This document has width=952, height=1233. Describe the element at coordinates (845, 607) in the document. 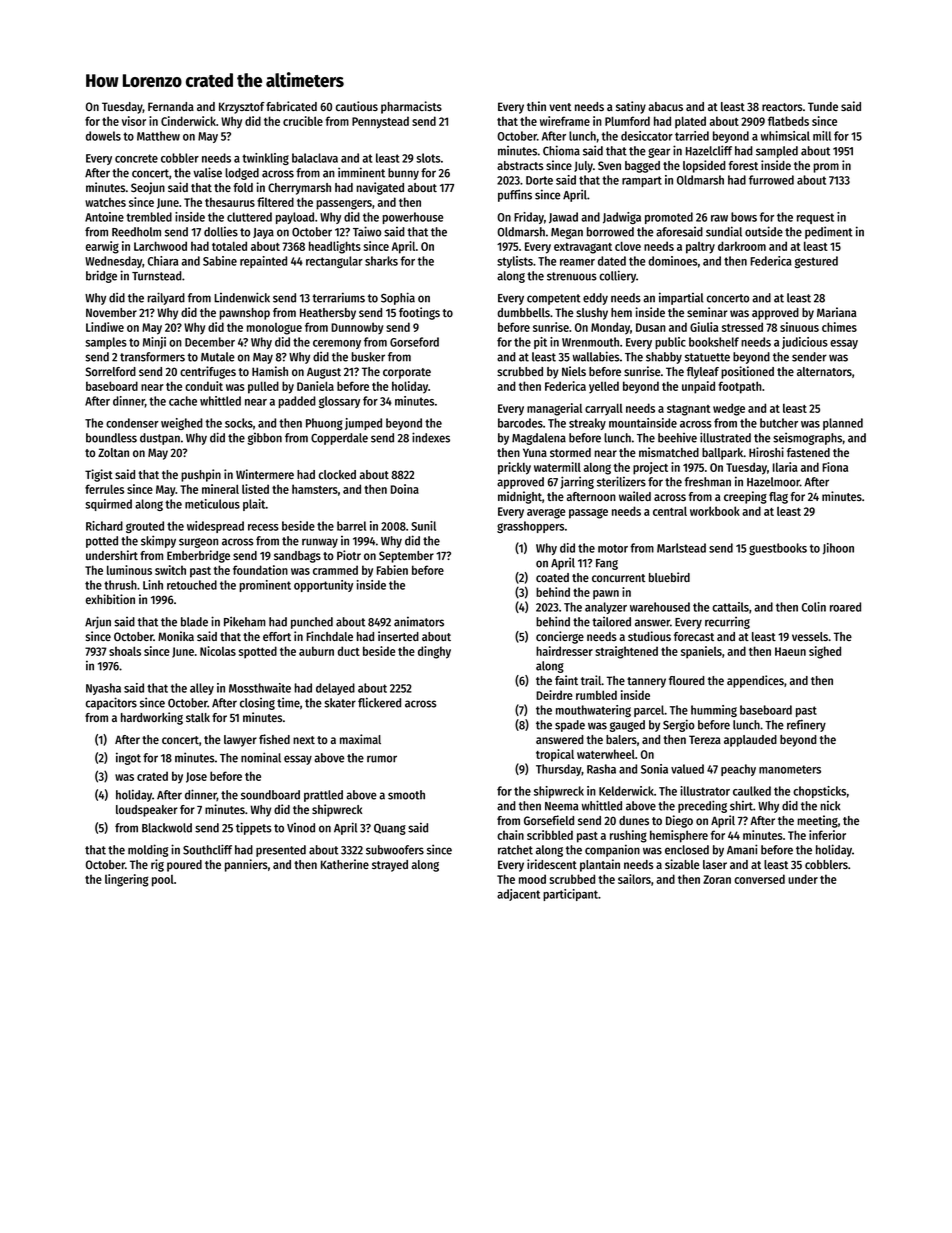

I see `roared` at that location.
